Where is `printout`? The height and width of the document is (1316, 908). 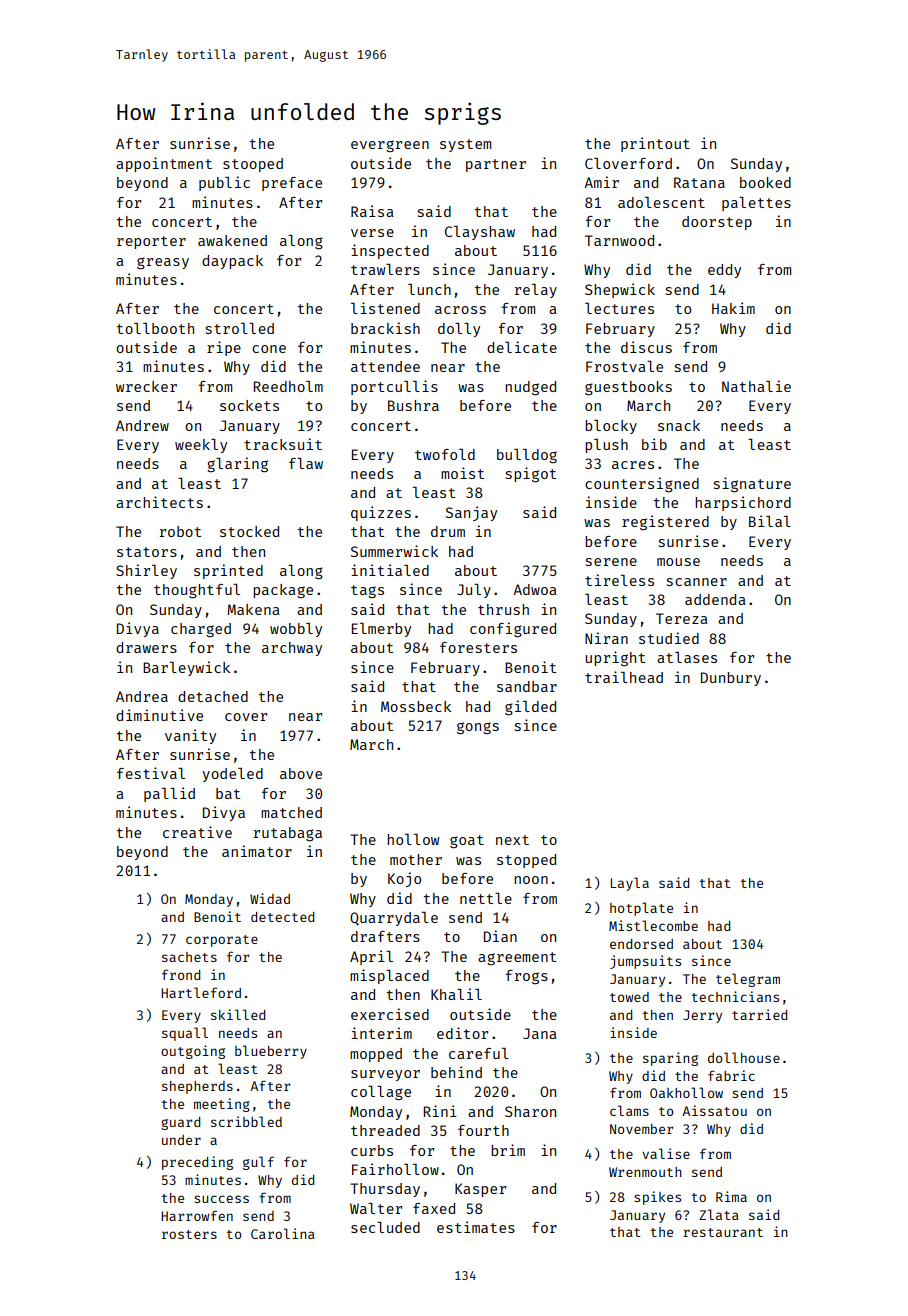 printout is located at coordinates (655, 144).
